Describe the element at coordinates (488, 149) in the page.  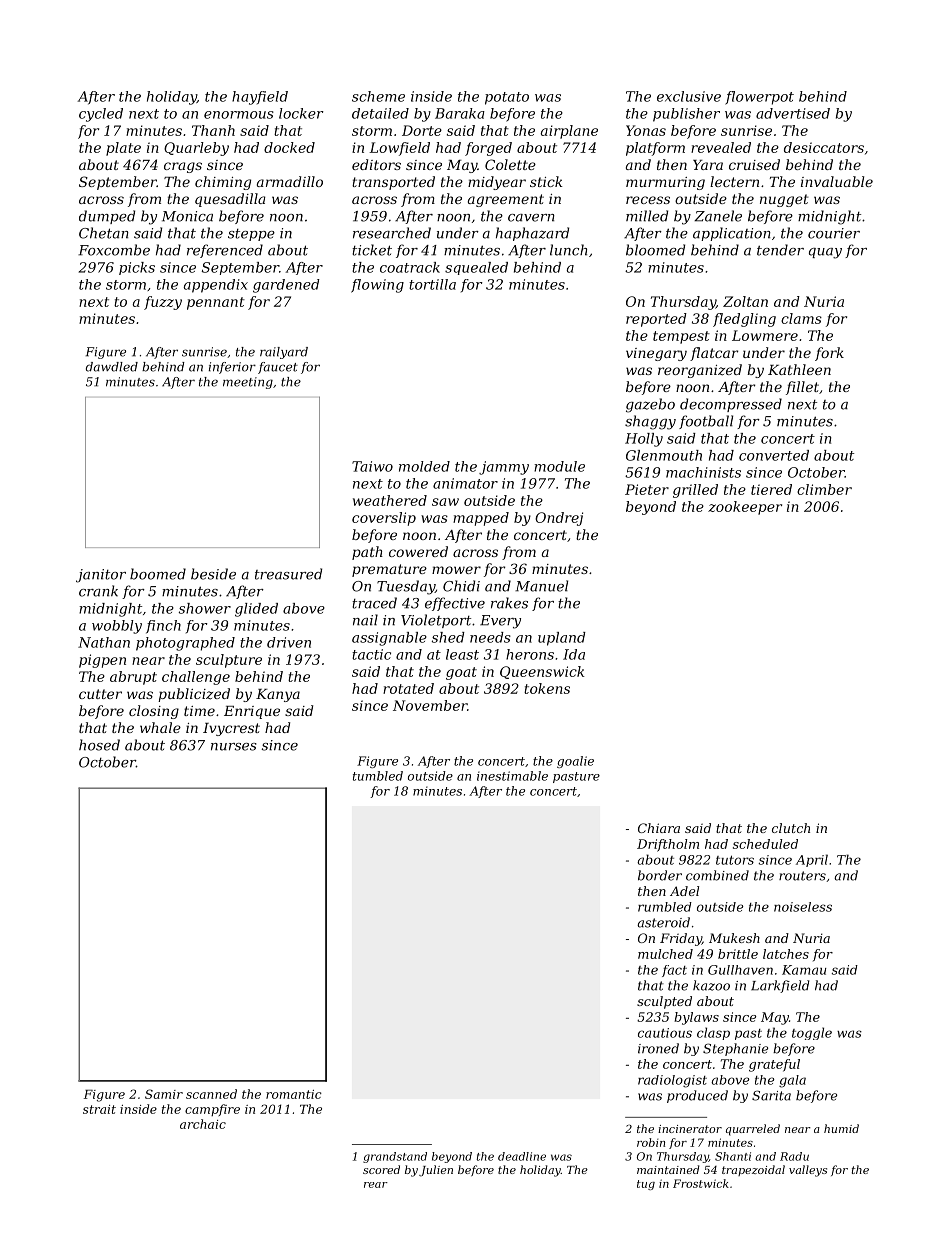
I see `forged` at that location.
